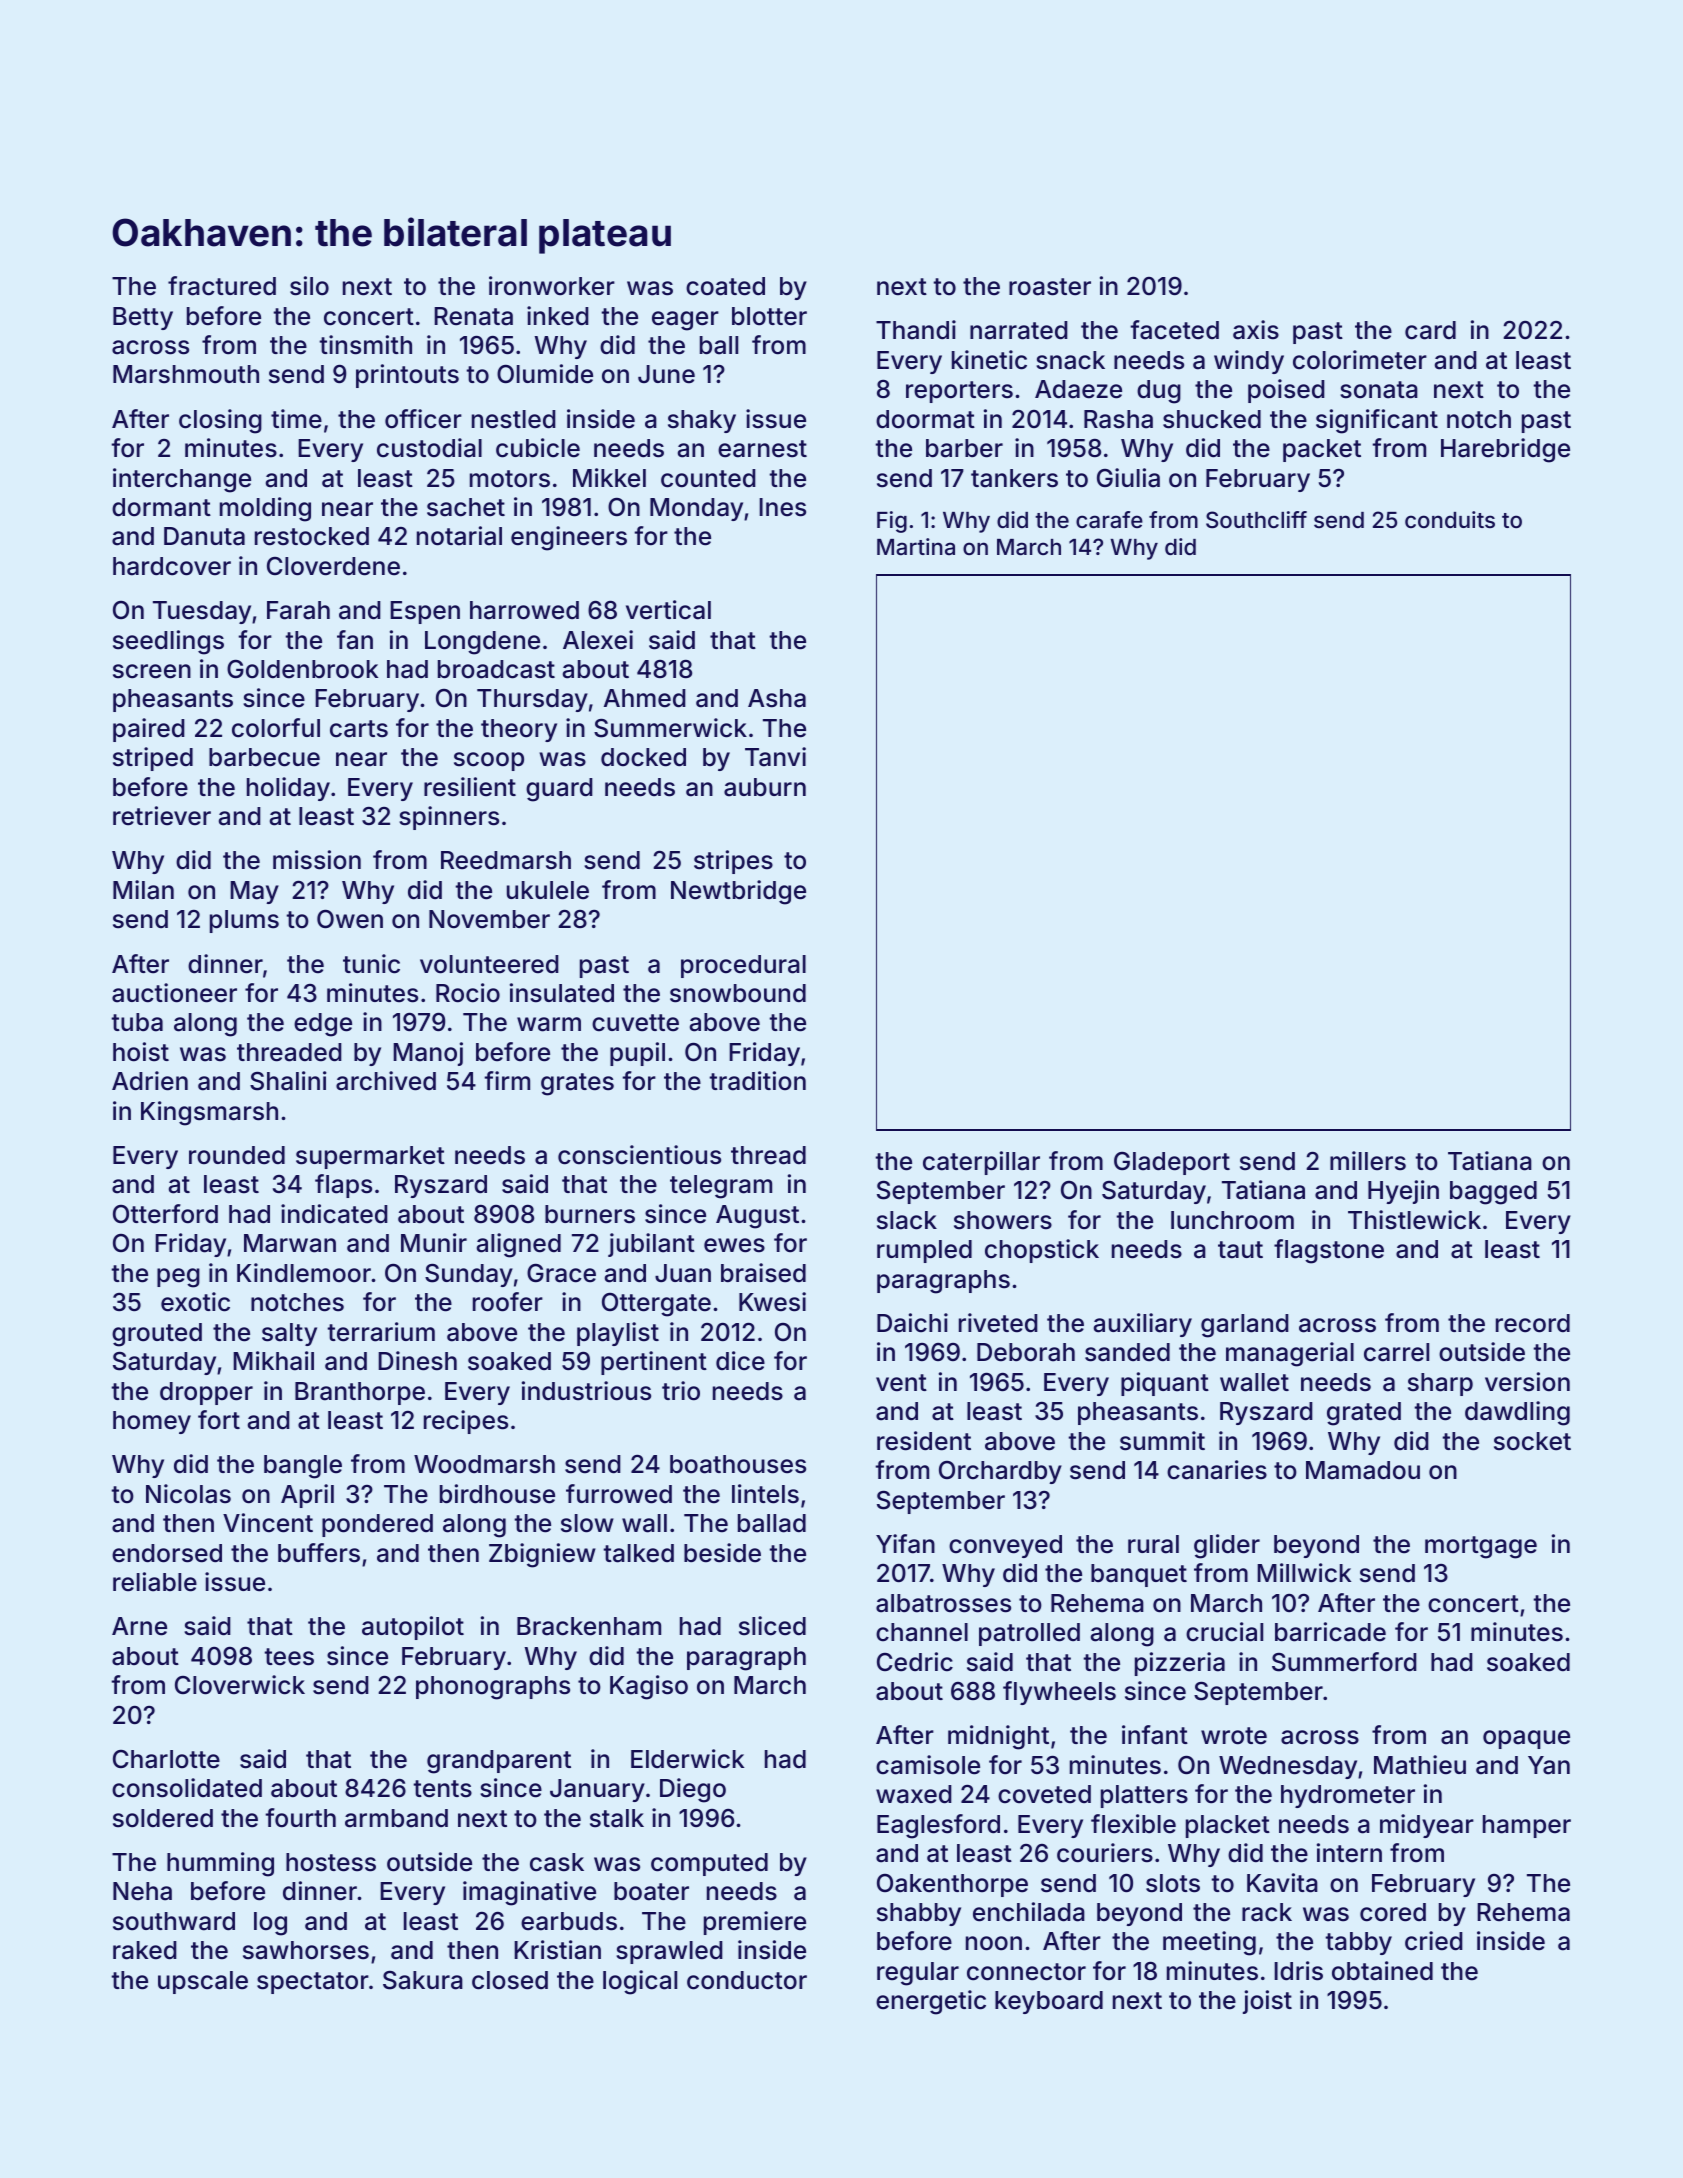 This image has height=2178, width=1683. Describe the element at coordinates (188, 1494) in the image. I see `Nicolas` at that location.
